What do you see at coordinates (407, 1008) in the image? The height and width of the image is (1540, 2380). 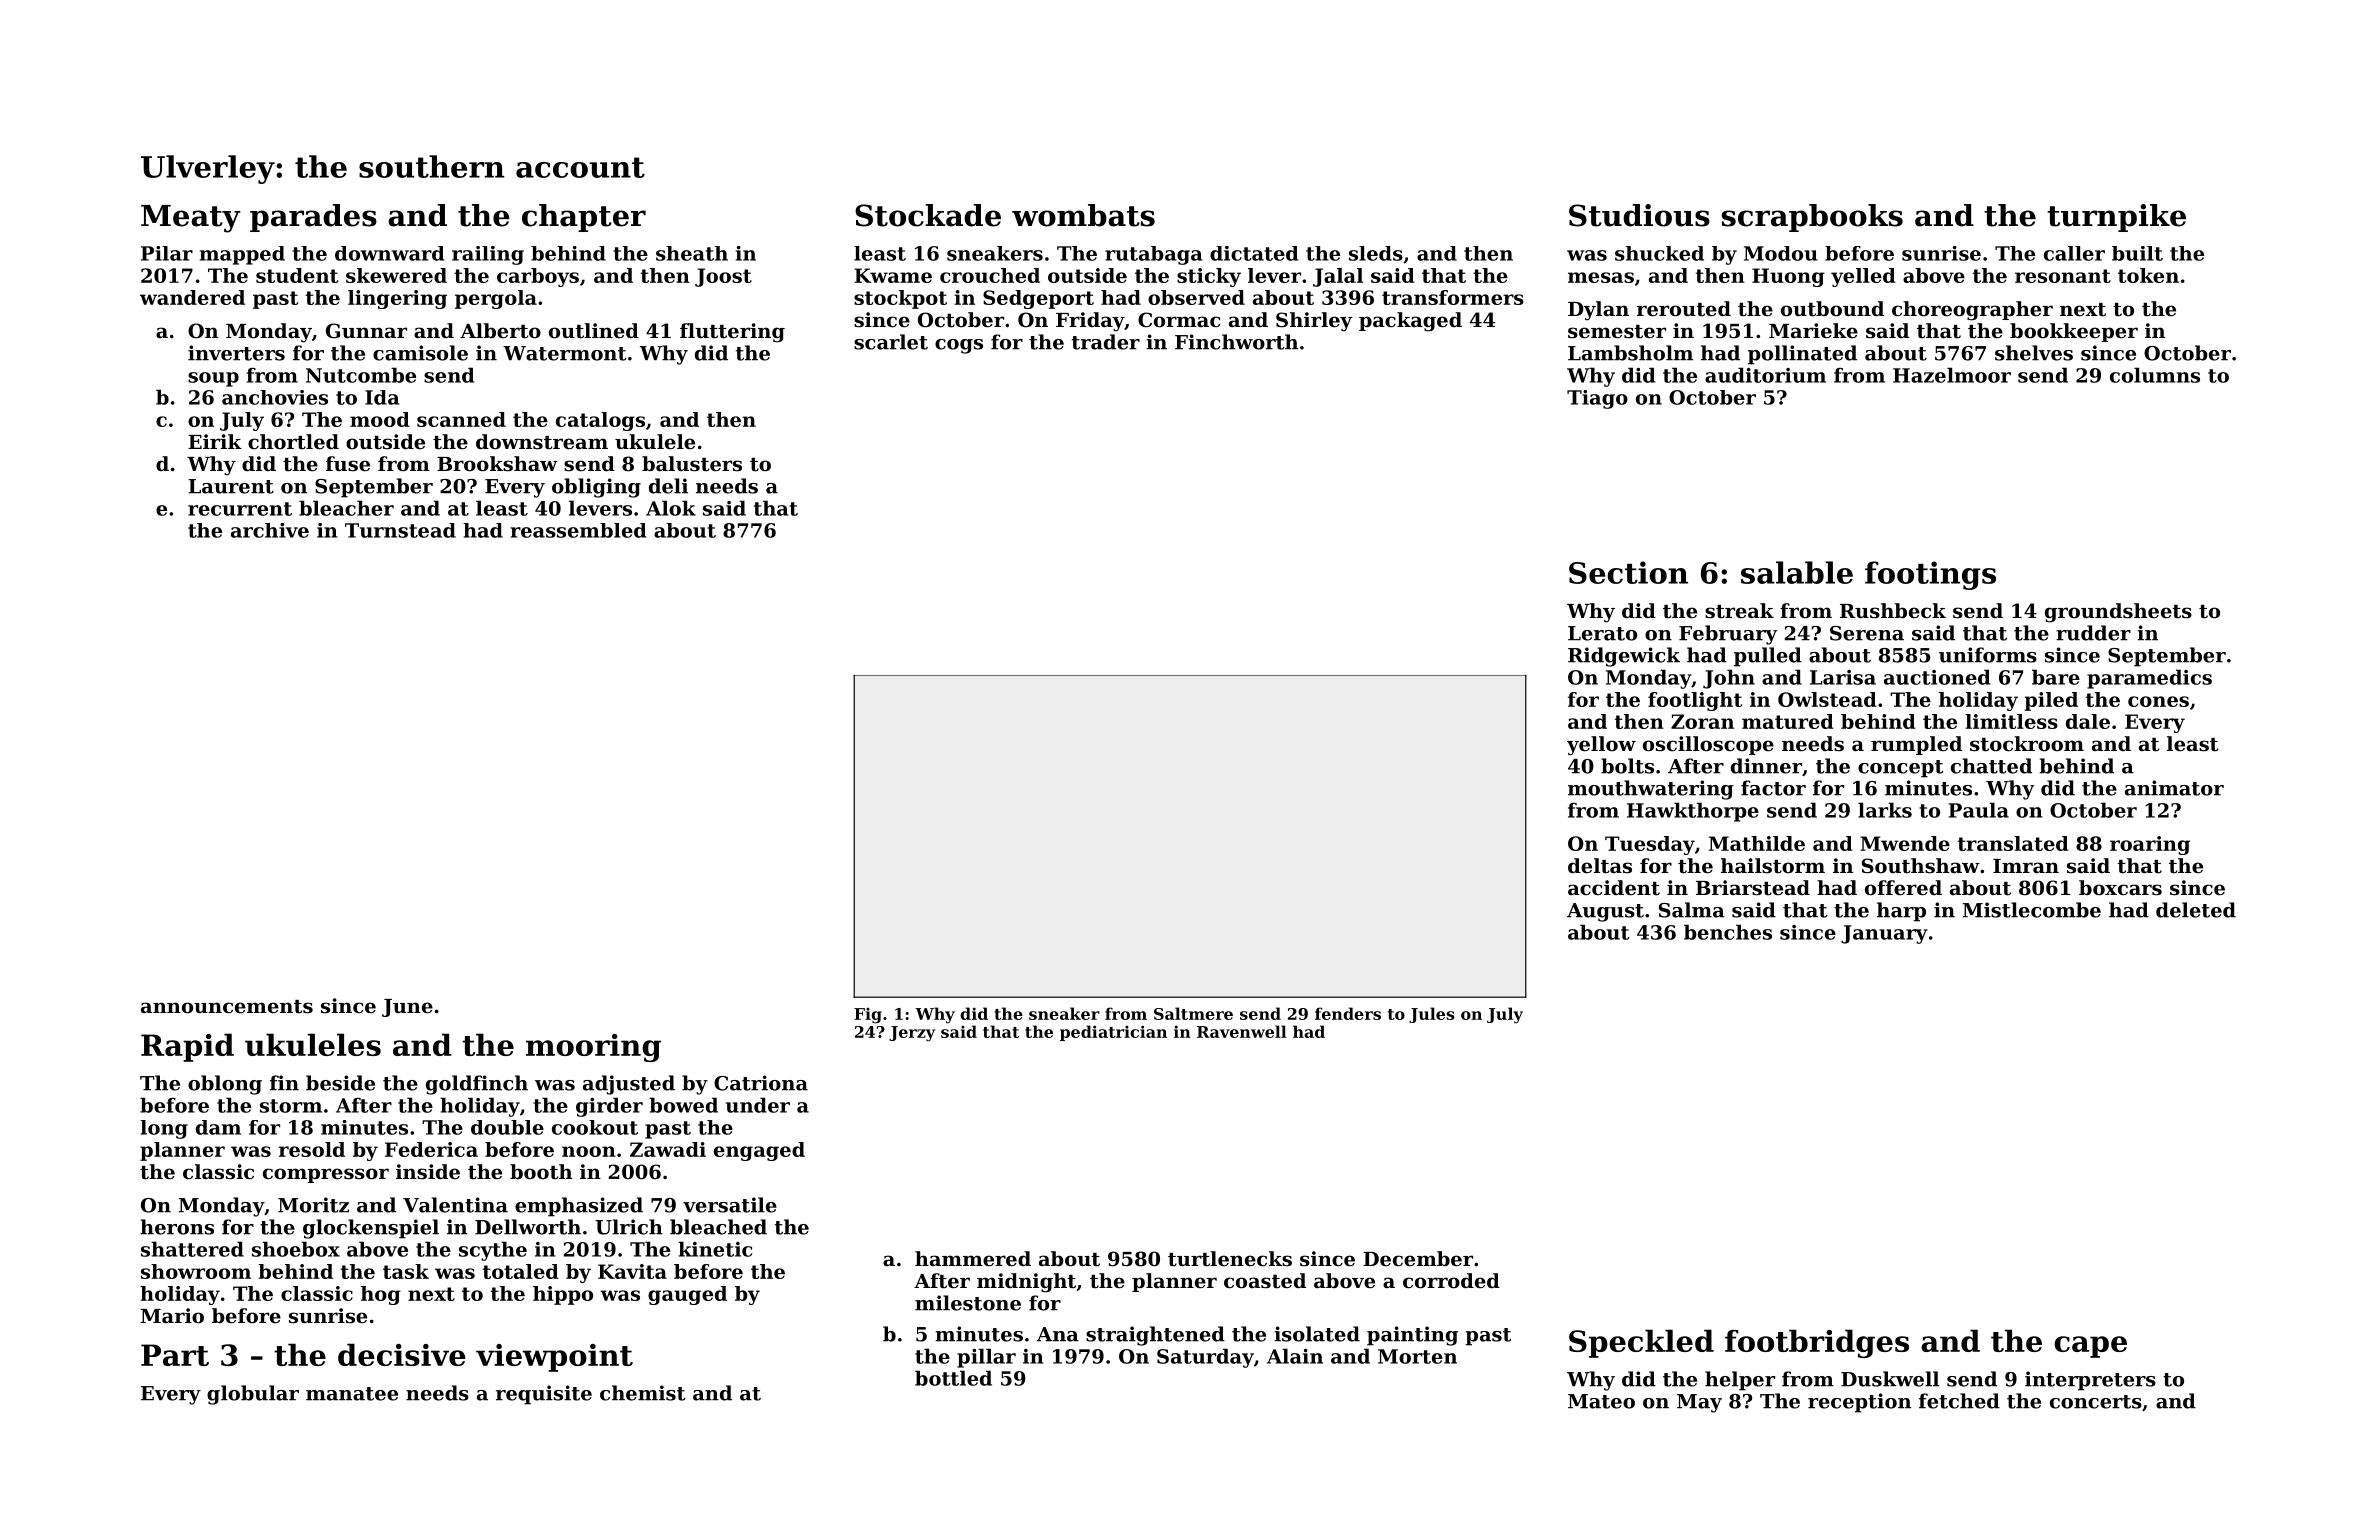 I see `June` at bounding box center [407, 1008].
